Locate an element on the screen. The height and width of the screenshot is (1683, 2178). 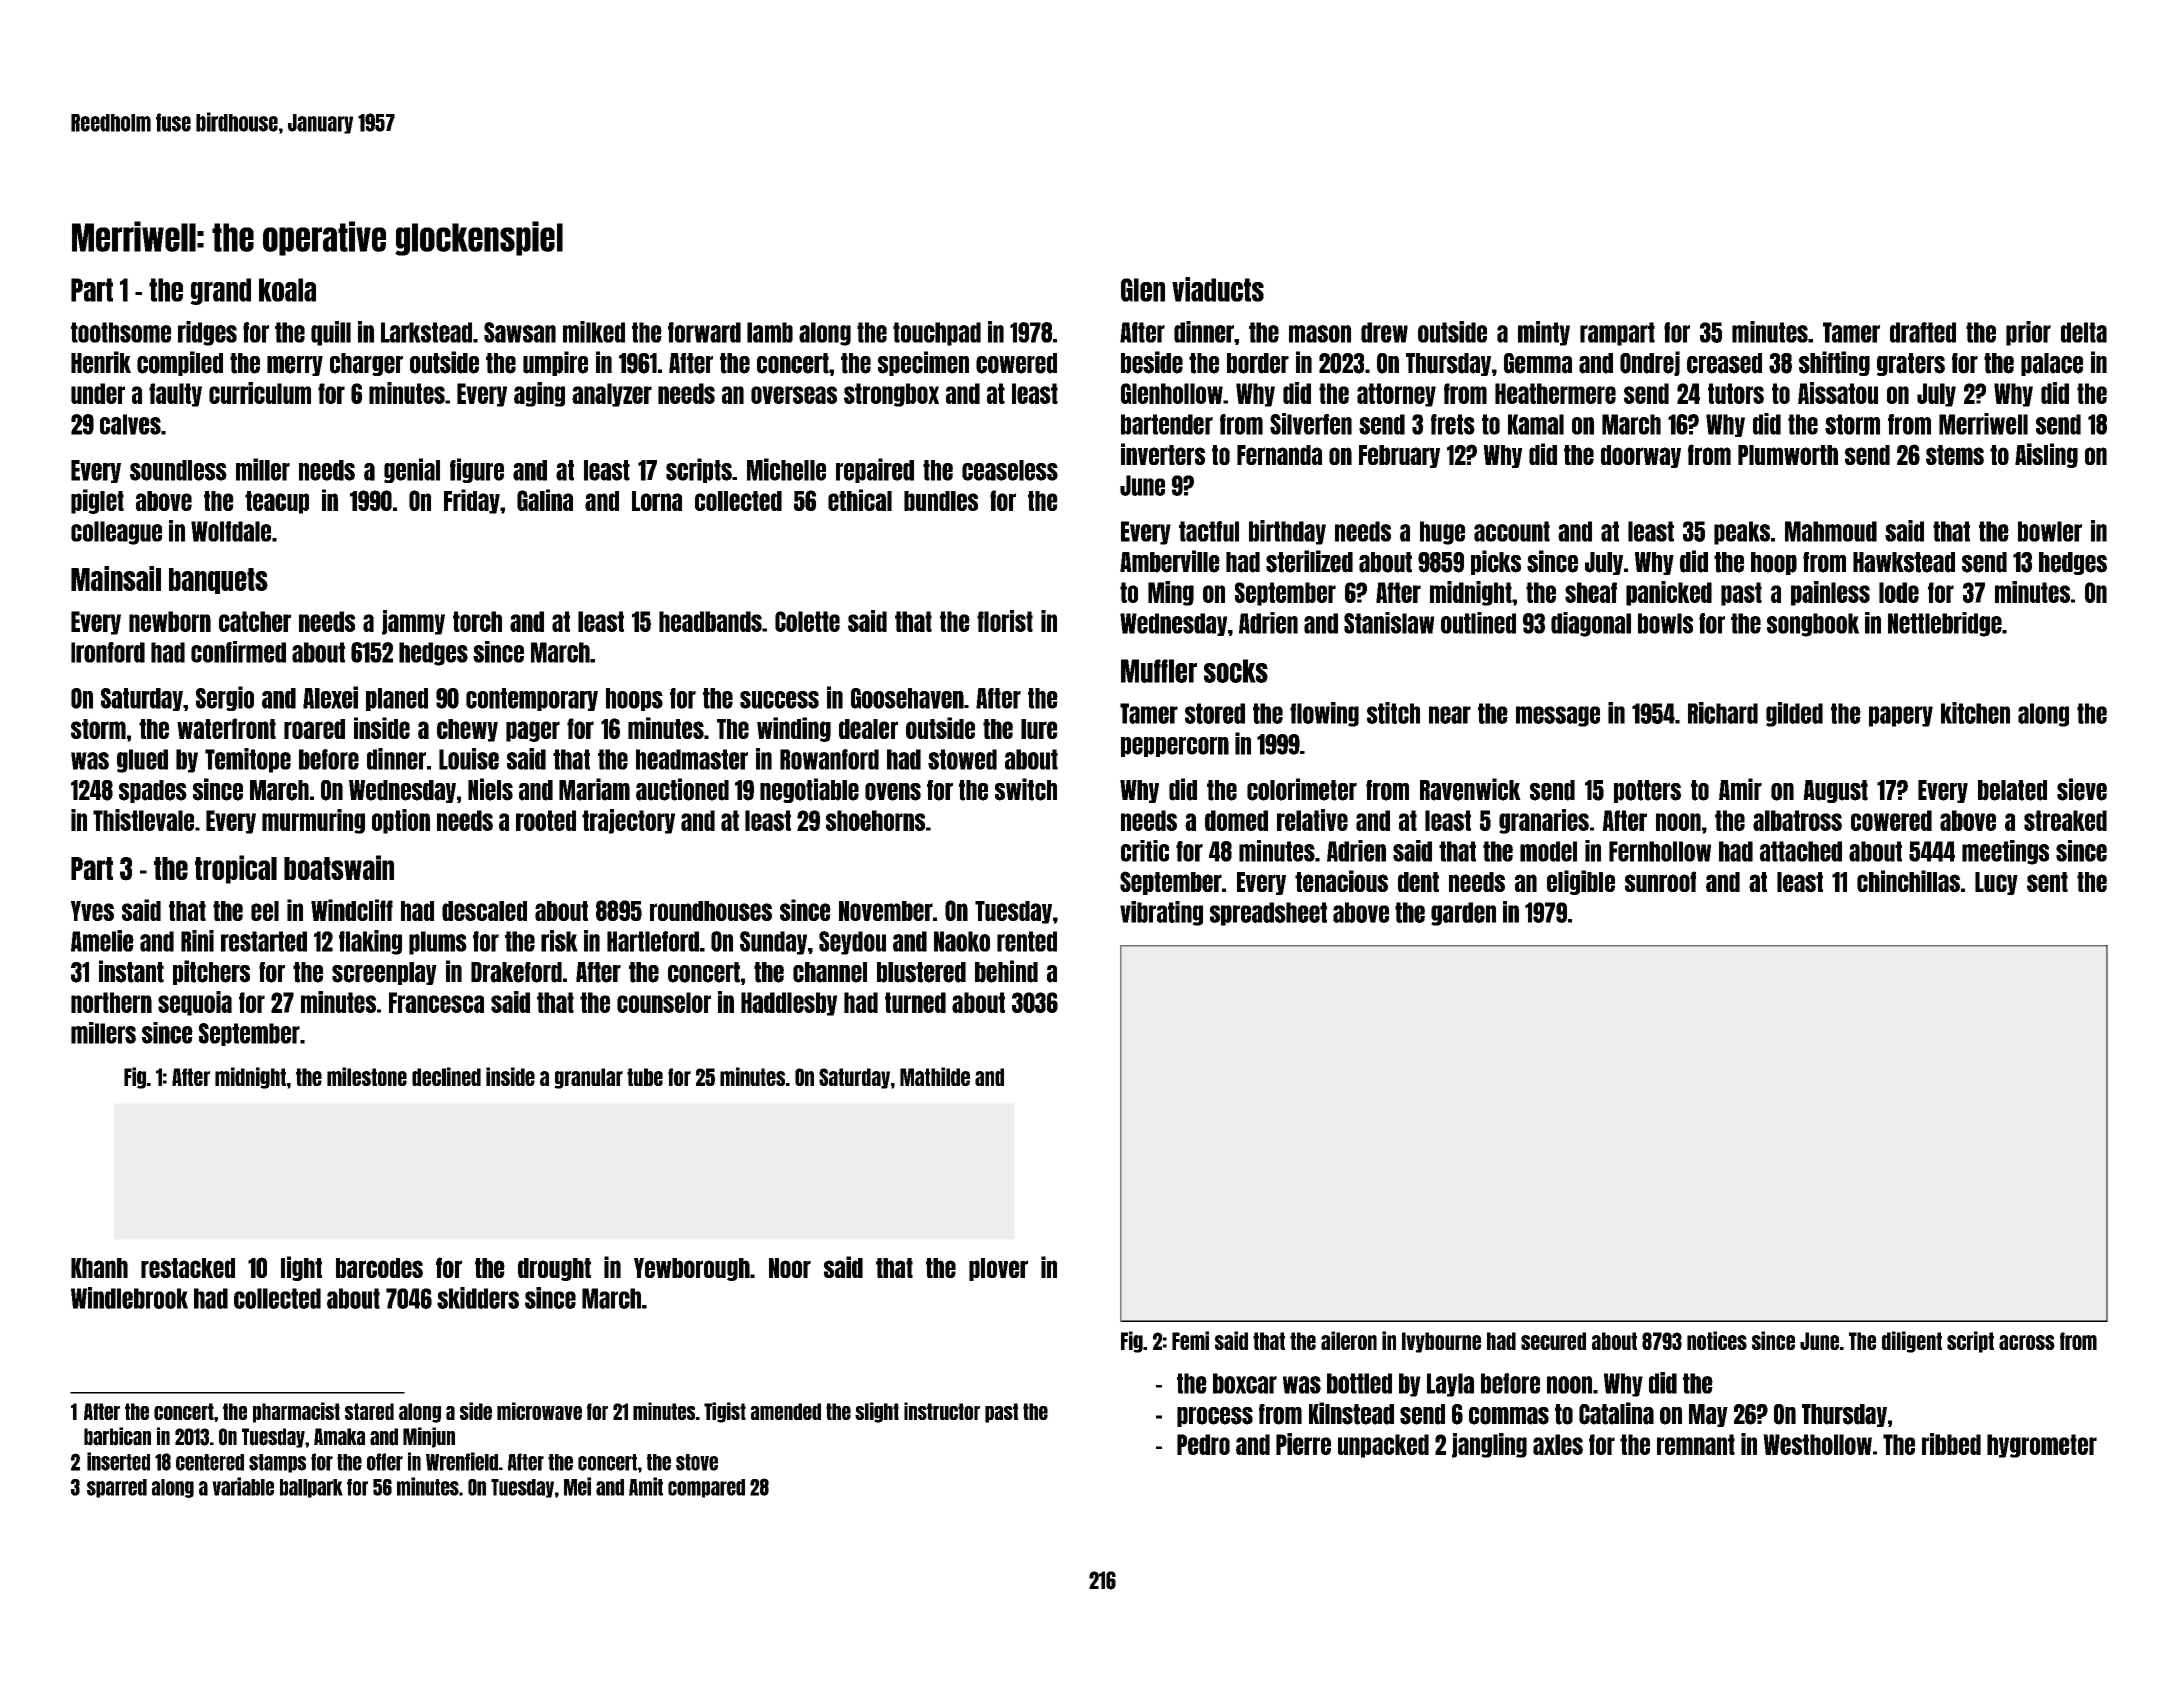
planed is located at coordinates (397, 699).
